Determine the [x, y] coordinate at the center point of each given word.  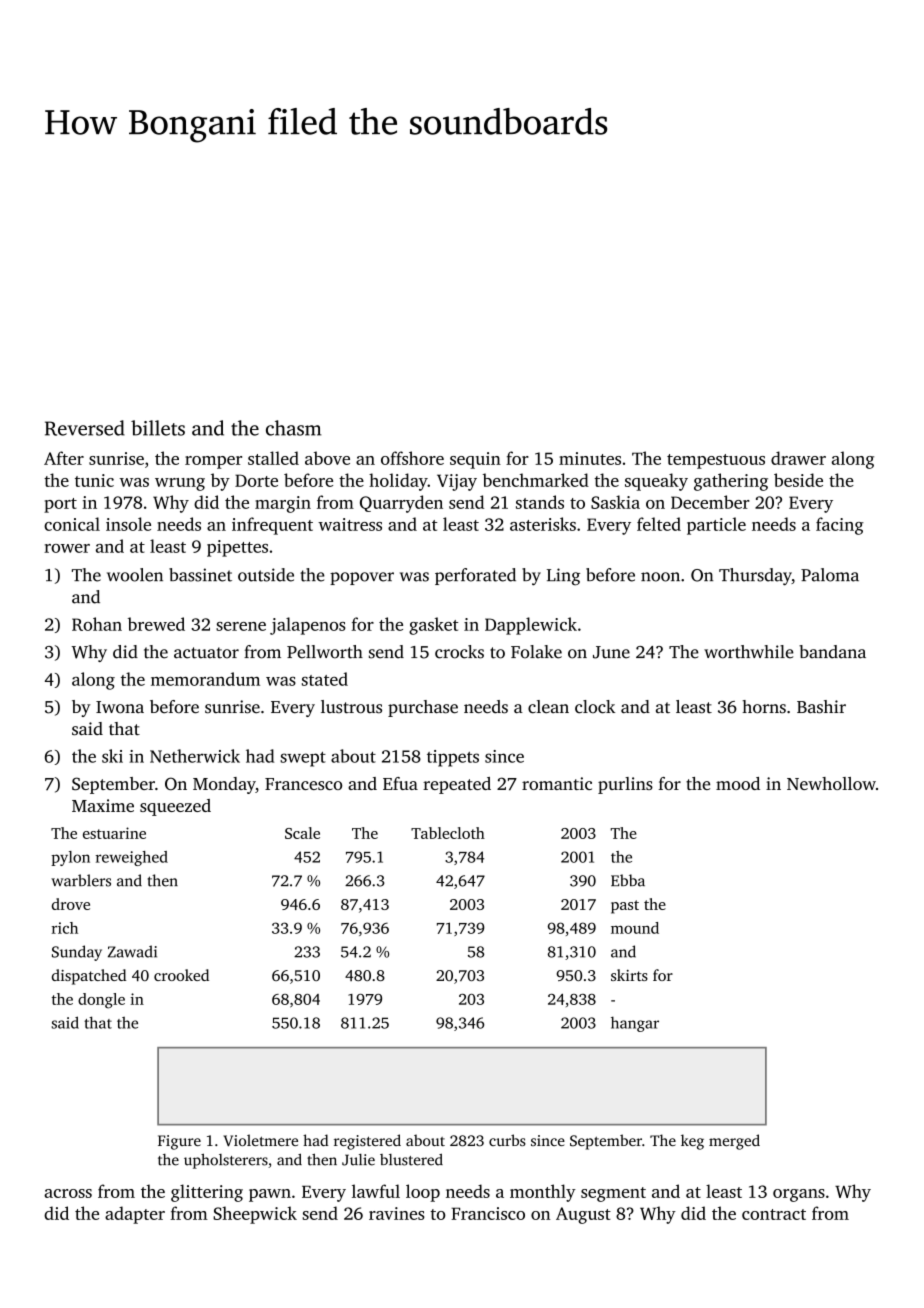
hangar [635, 1024]
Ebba [628, 880]
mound [635, 928]
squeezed [175, 807]
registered [367, 1142]
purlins [625, 785]
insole [128, 524]
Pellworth [325, 652]
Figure [179, 1142]
